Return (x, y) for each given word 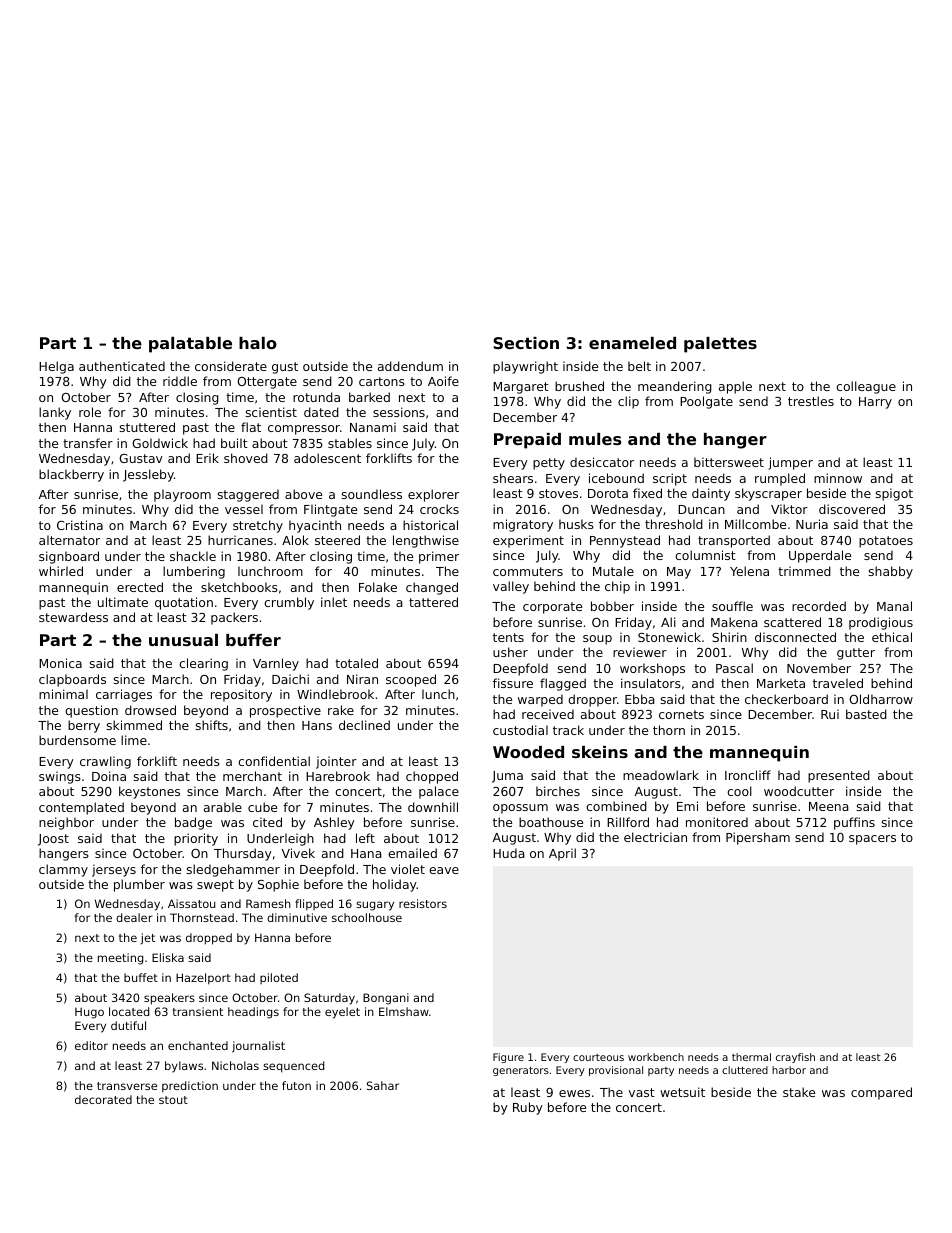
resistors (423, 903)
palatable (190, 345)
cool (739, 791)
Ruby (528, 1108)
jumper (790, 463)
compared (881, 1093)
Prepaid (527, 441)
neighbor (66, 823)
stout (173, 1100)
